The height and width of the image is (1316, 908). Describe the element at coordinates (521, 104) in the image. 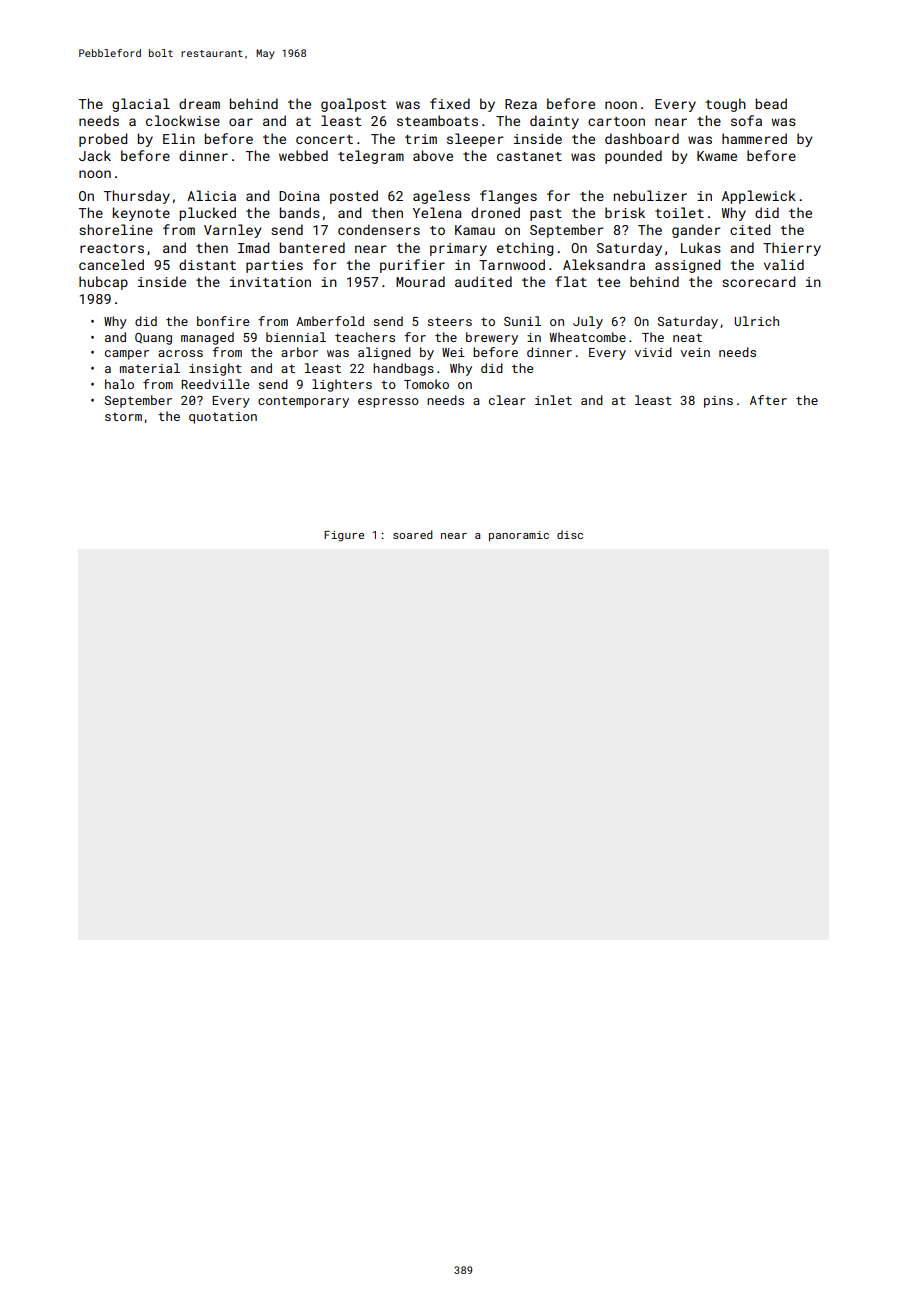

I see `Reza` at that location.
